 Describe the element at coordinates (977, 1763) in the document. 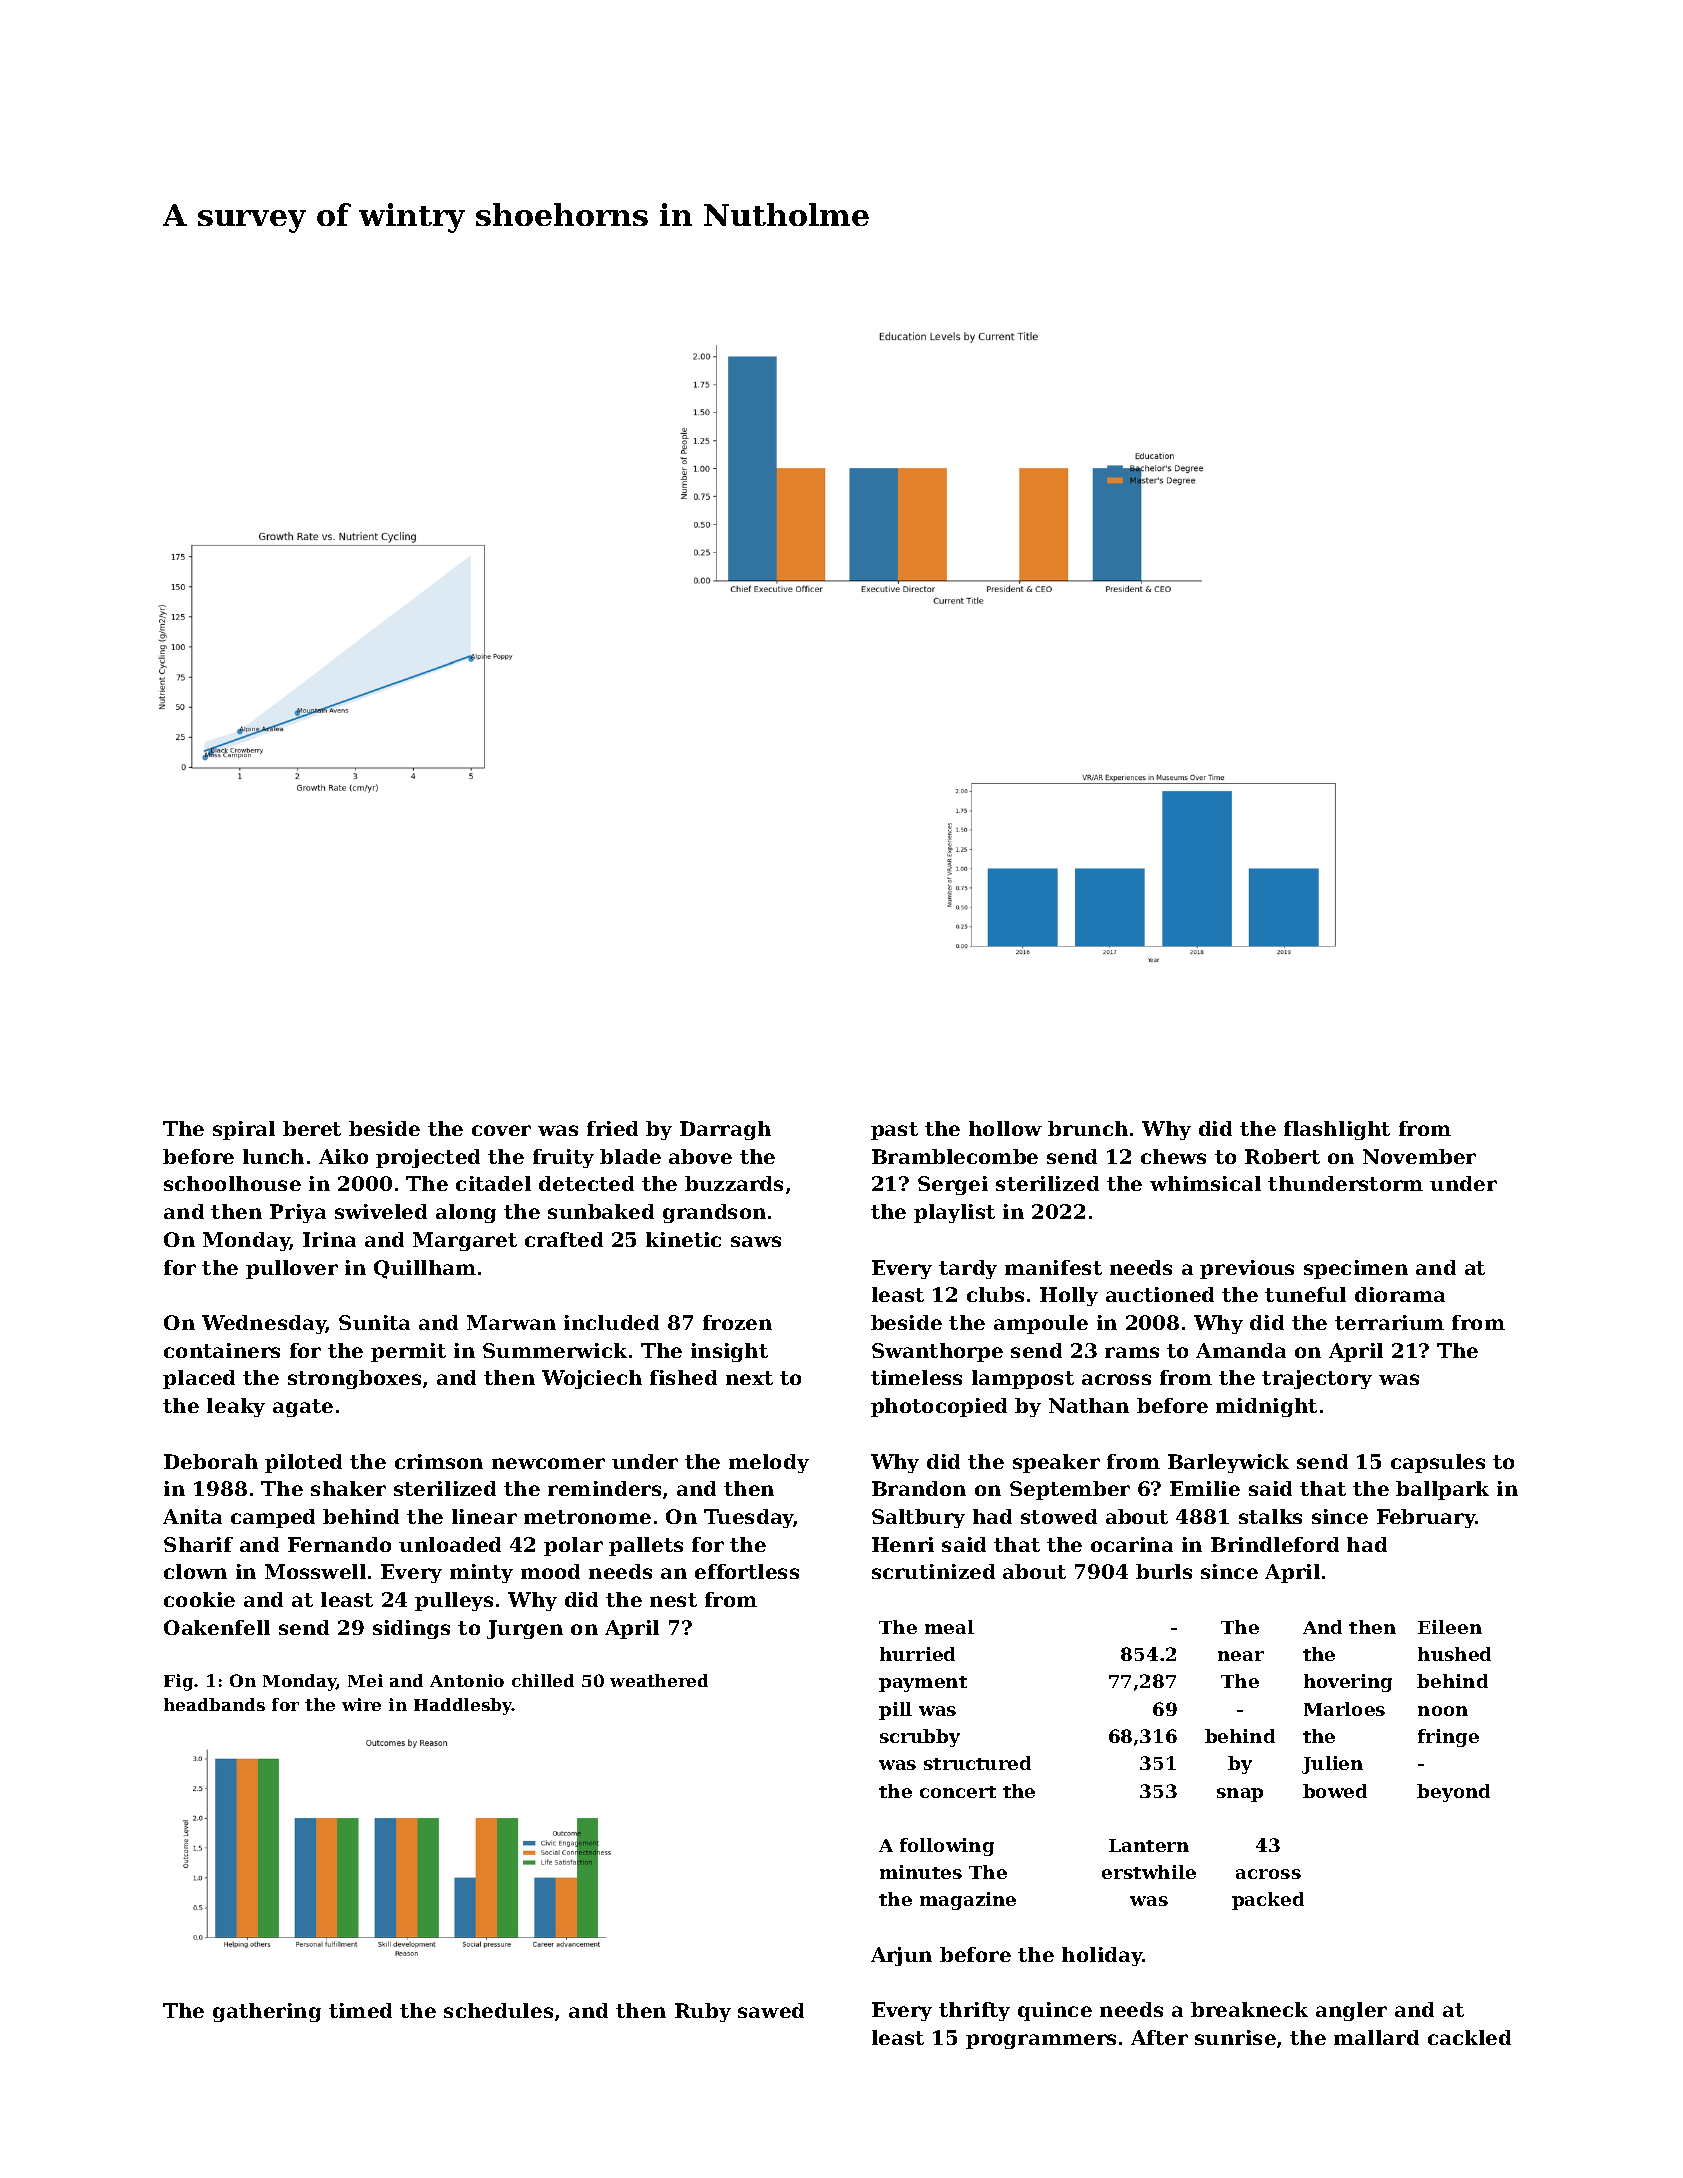

I see `structured` at that location.
